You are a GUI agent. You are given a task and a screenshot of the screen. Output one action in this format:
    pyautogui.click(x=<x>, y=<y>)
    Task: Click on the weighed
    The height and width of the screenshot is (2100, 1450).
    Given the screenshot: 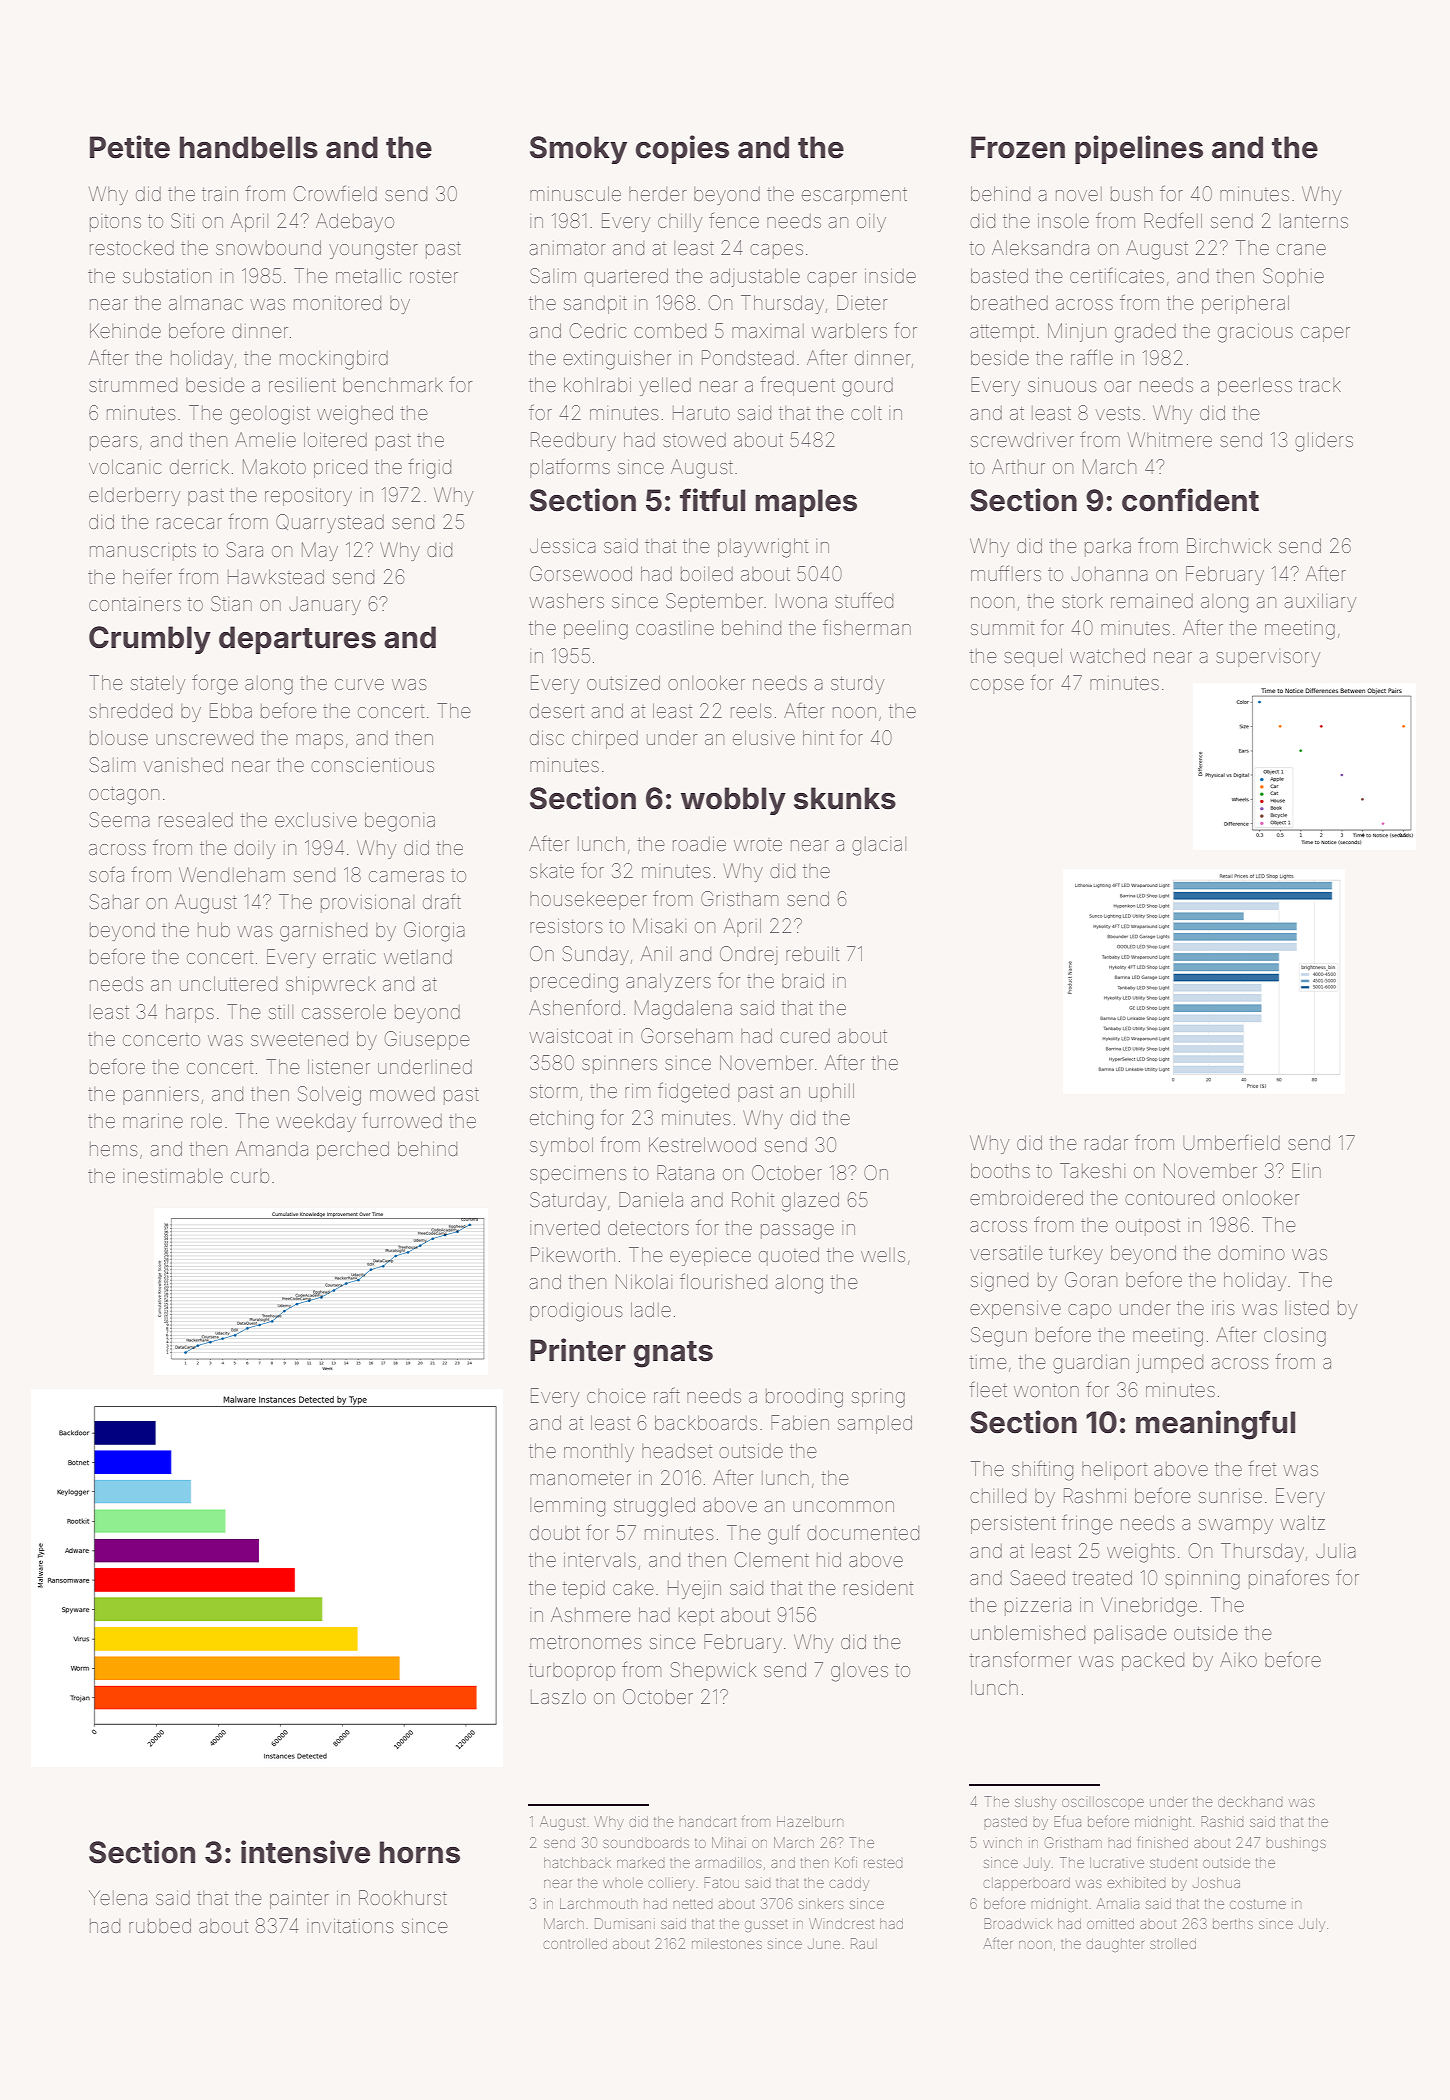 What is the action you would take?
    pyautogui.click(x=355, y=415)
